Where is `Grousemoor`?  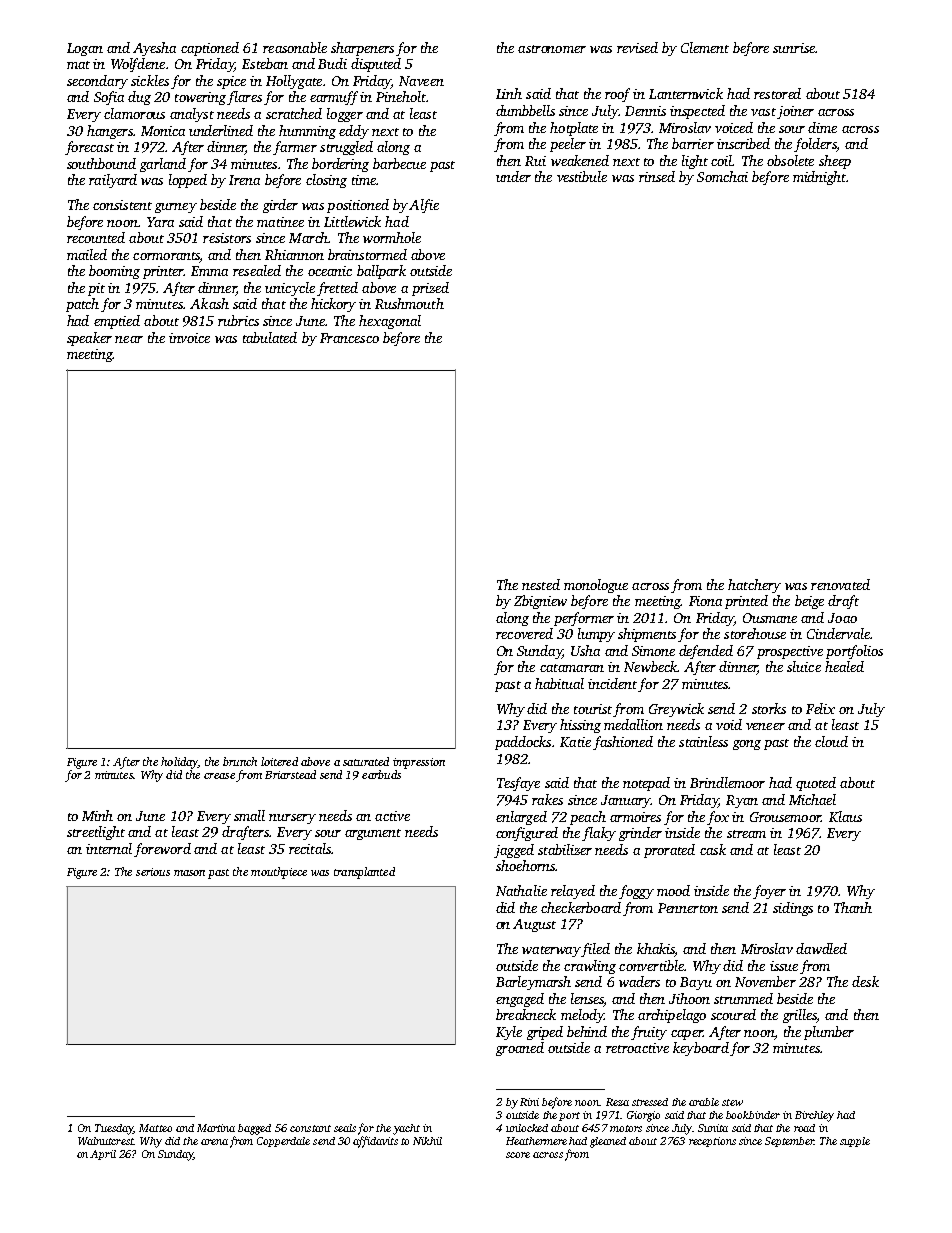 Grousemoor is located at coordinates (785, 817).
